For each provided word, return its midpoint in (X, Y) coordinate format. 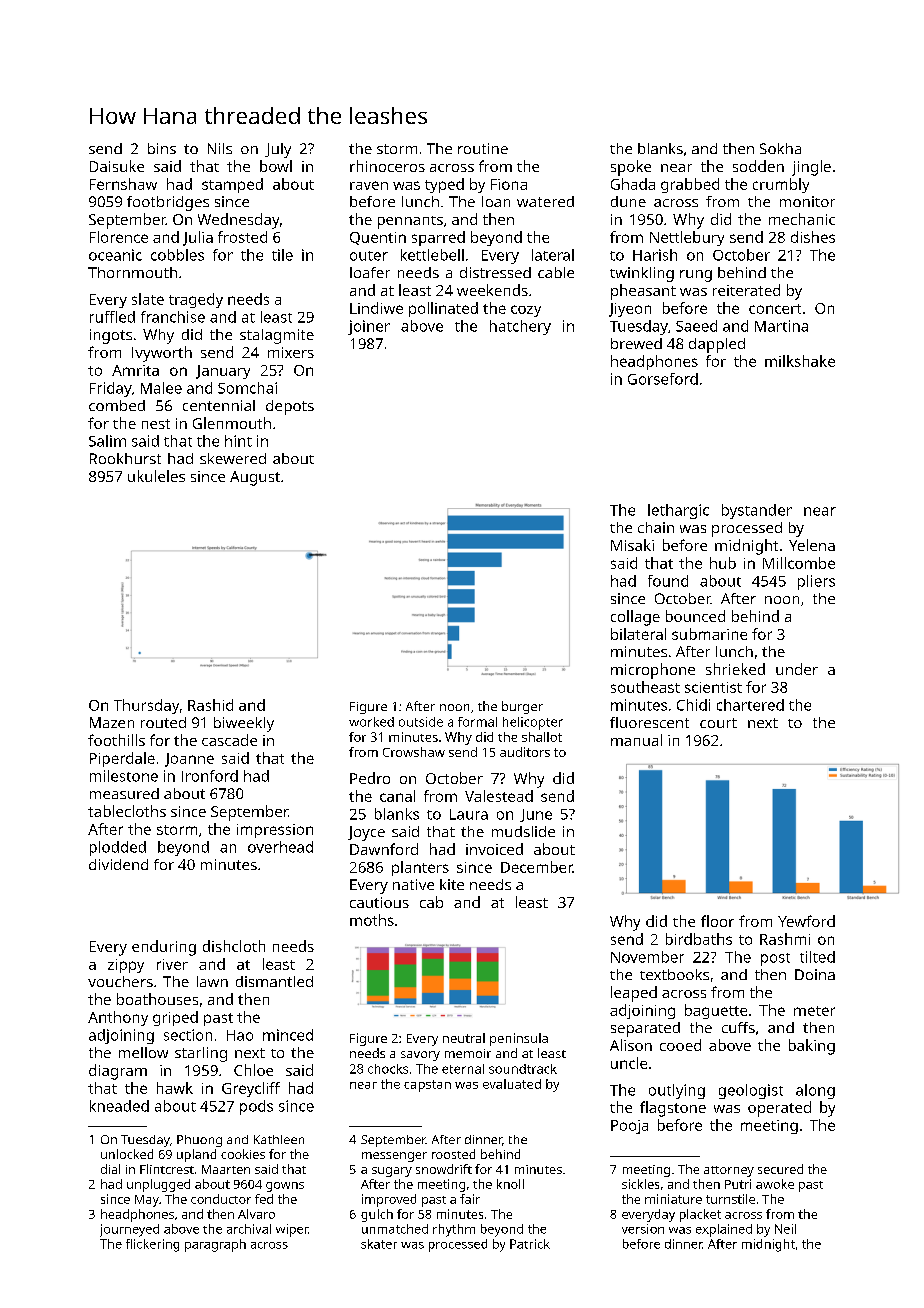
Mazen (112, 722)
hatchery (520, 327)
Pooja (629, 1127)
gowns (285, 1187)
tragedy (196, 300)
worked (371, 722)
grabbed (690, 185)
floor (717, 921)
